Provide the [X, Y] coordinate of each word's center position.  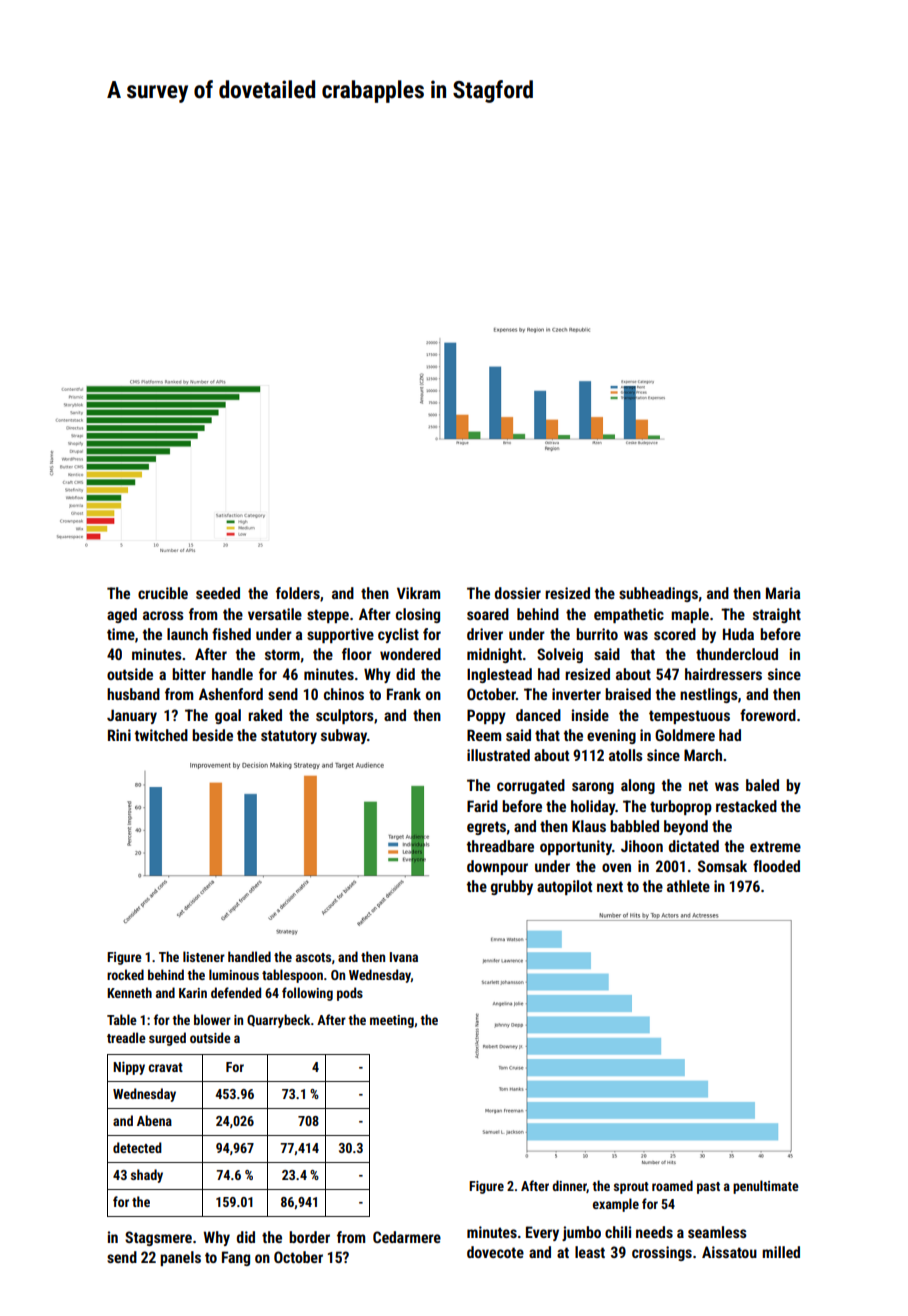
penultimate [766, 1187]
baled [762, 785]
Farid [482, 806]
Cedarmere [407, 1237]
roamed [672, 1185]
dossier [518, 593]
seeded [218, 593]
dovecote [495, 1252]
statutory [289, 737]
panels [180, 1258]
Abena [154, 1120]
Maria [783, 593]
